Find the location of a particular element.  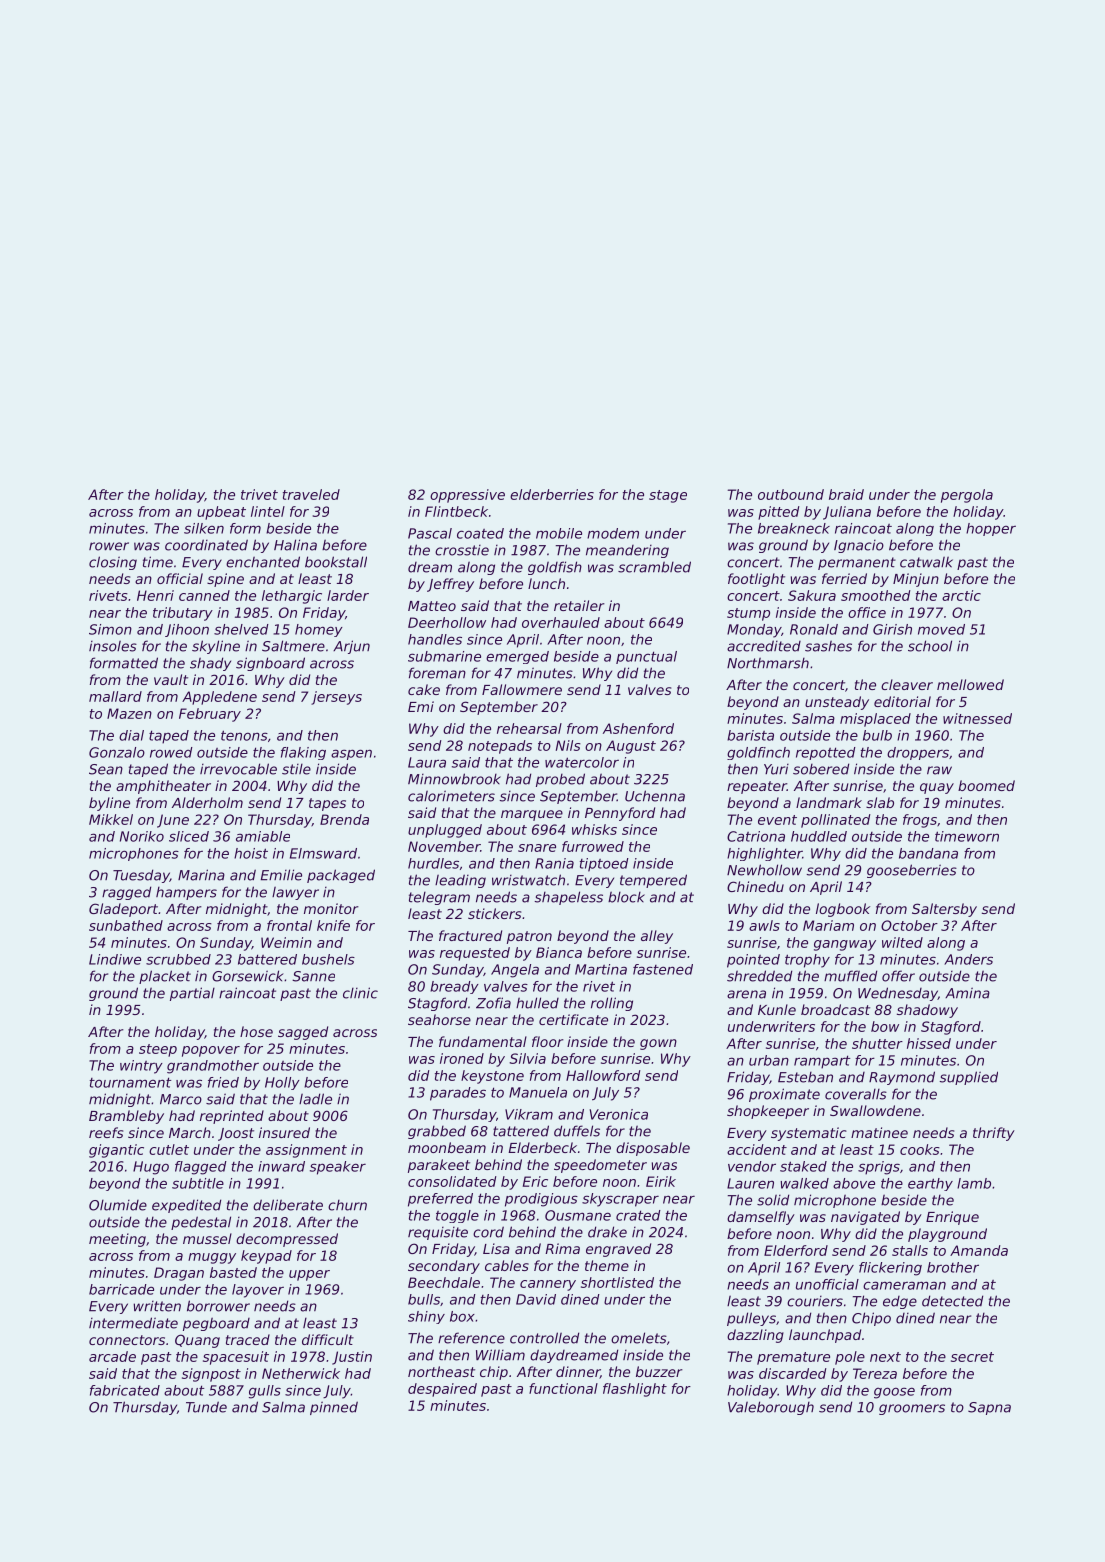

calorimeters is located at coordinates (451, 796).
